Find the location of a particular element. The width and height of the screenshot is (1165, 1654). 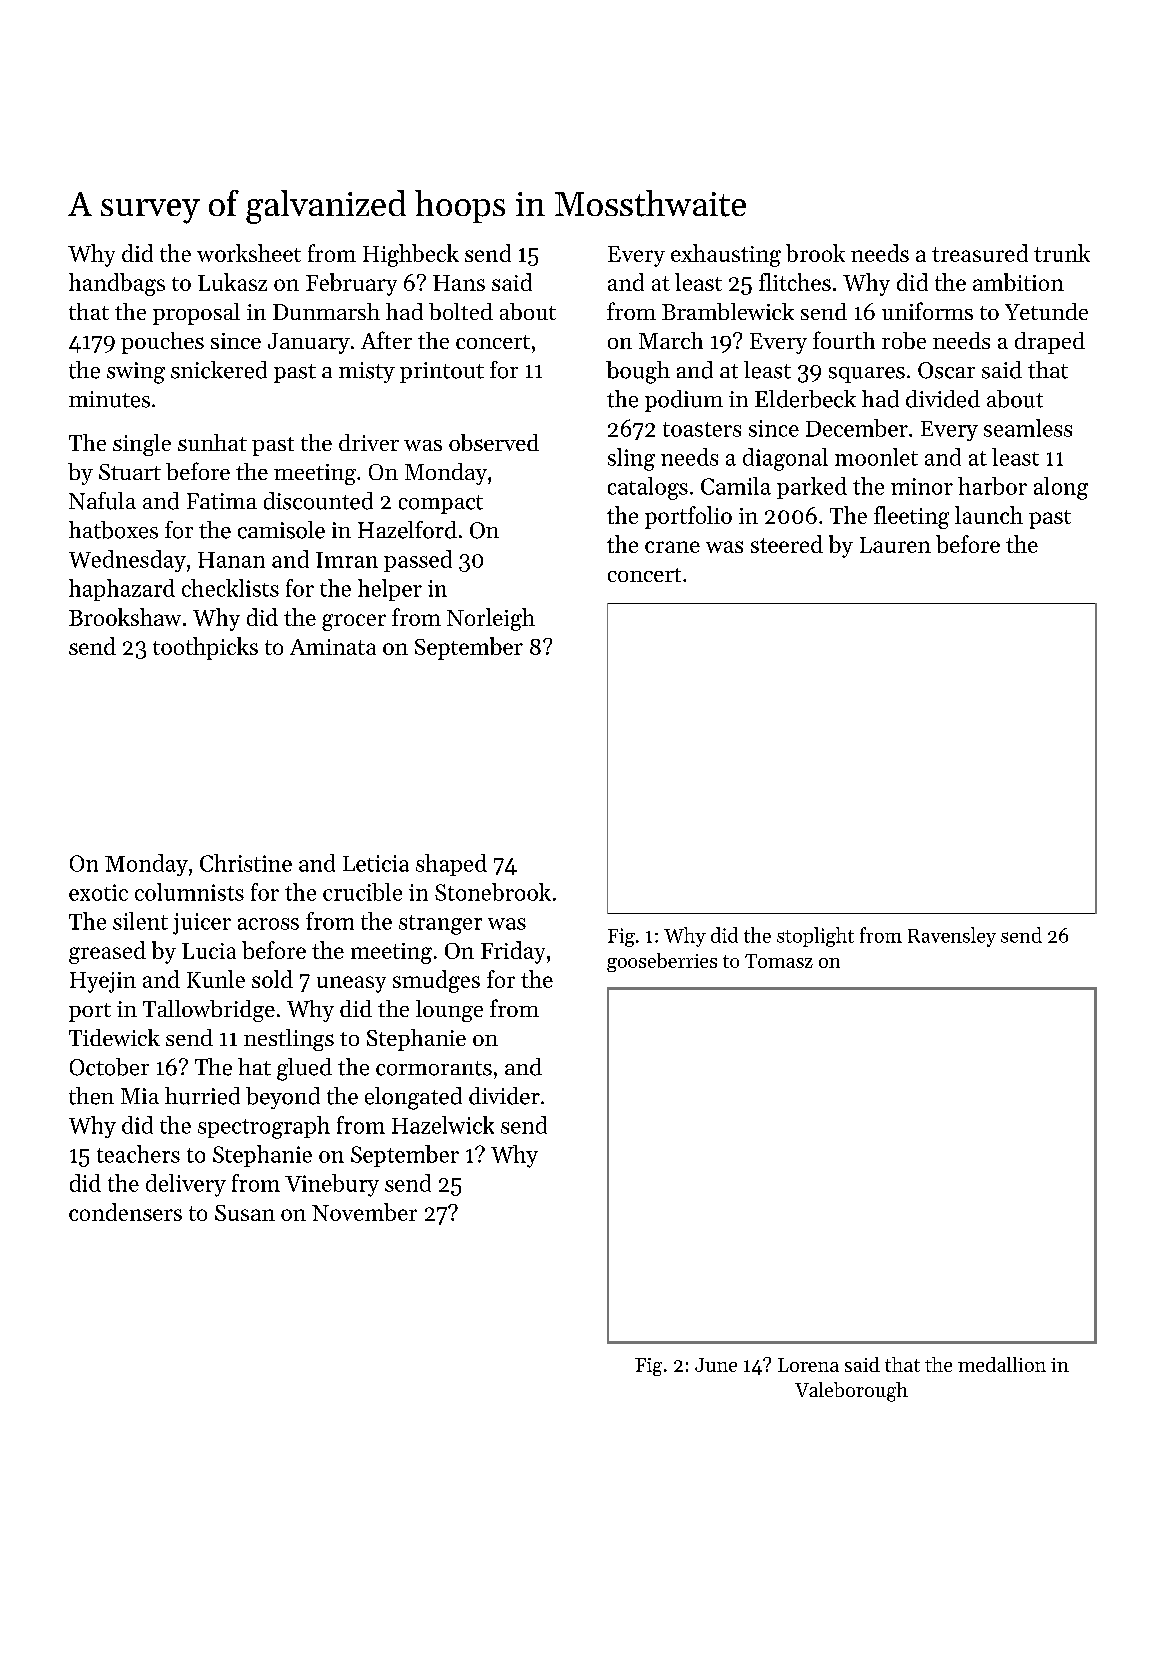

Tomasz is located at coordinates (779, 961).
